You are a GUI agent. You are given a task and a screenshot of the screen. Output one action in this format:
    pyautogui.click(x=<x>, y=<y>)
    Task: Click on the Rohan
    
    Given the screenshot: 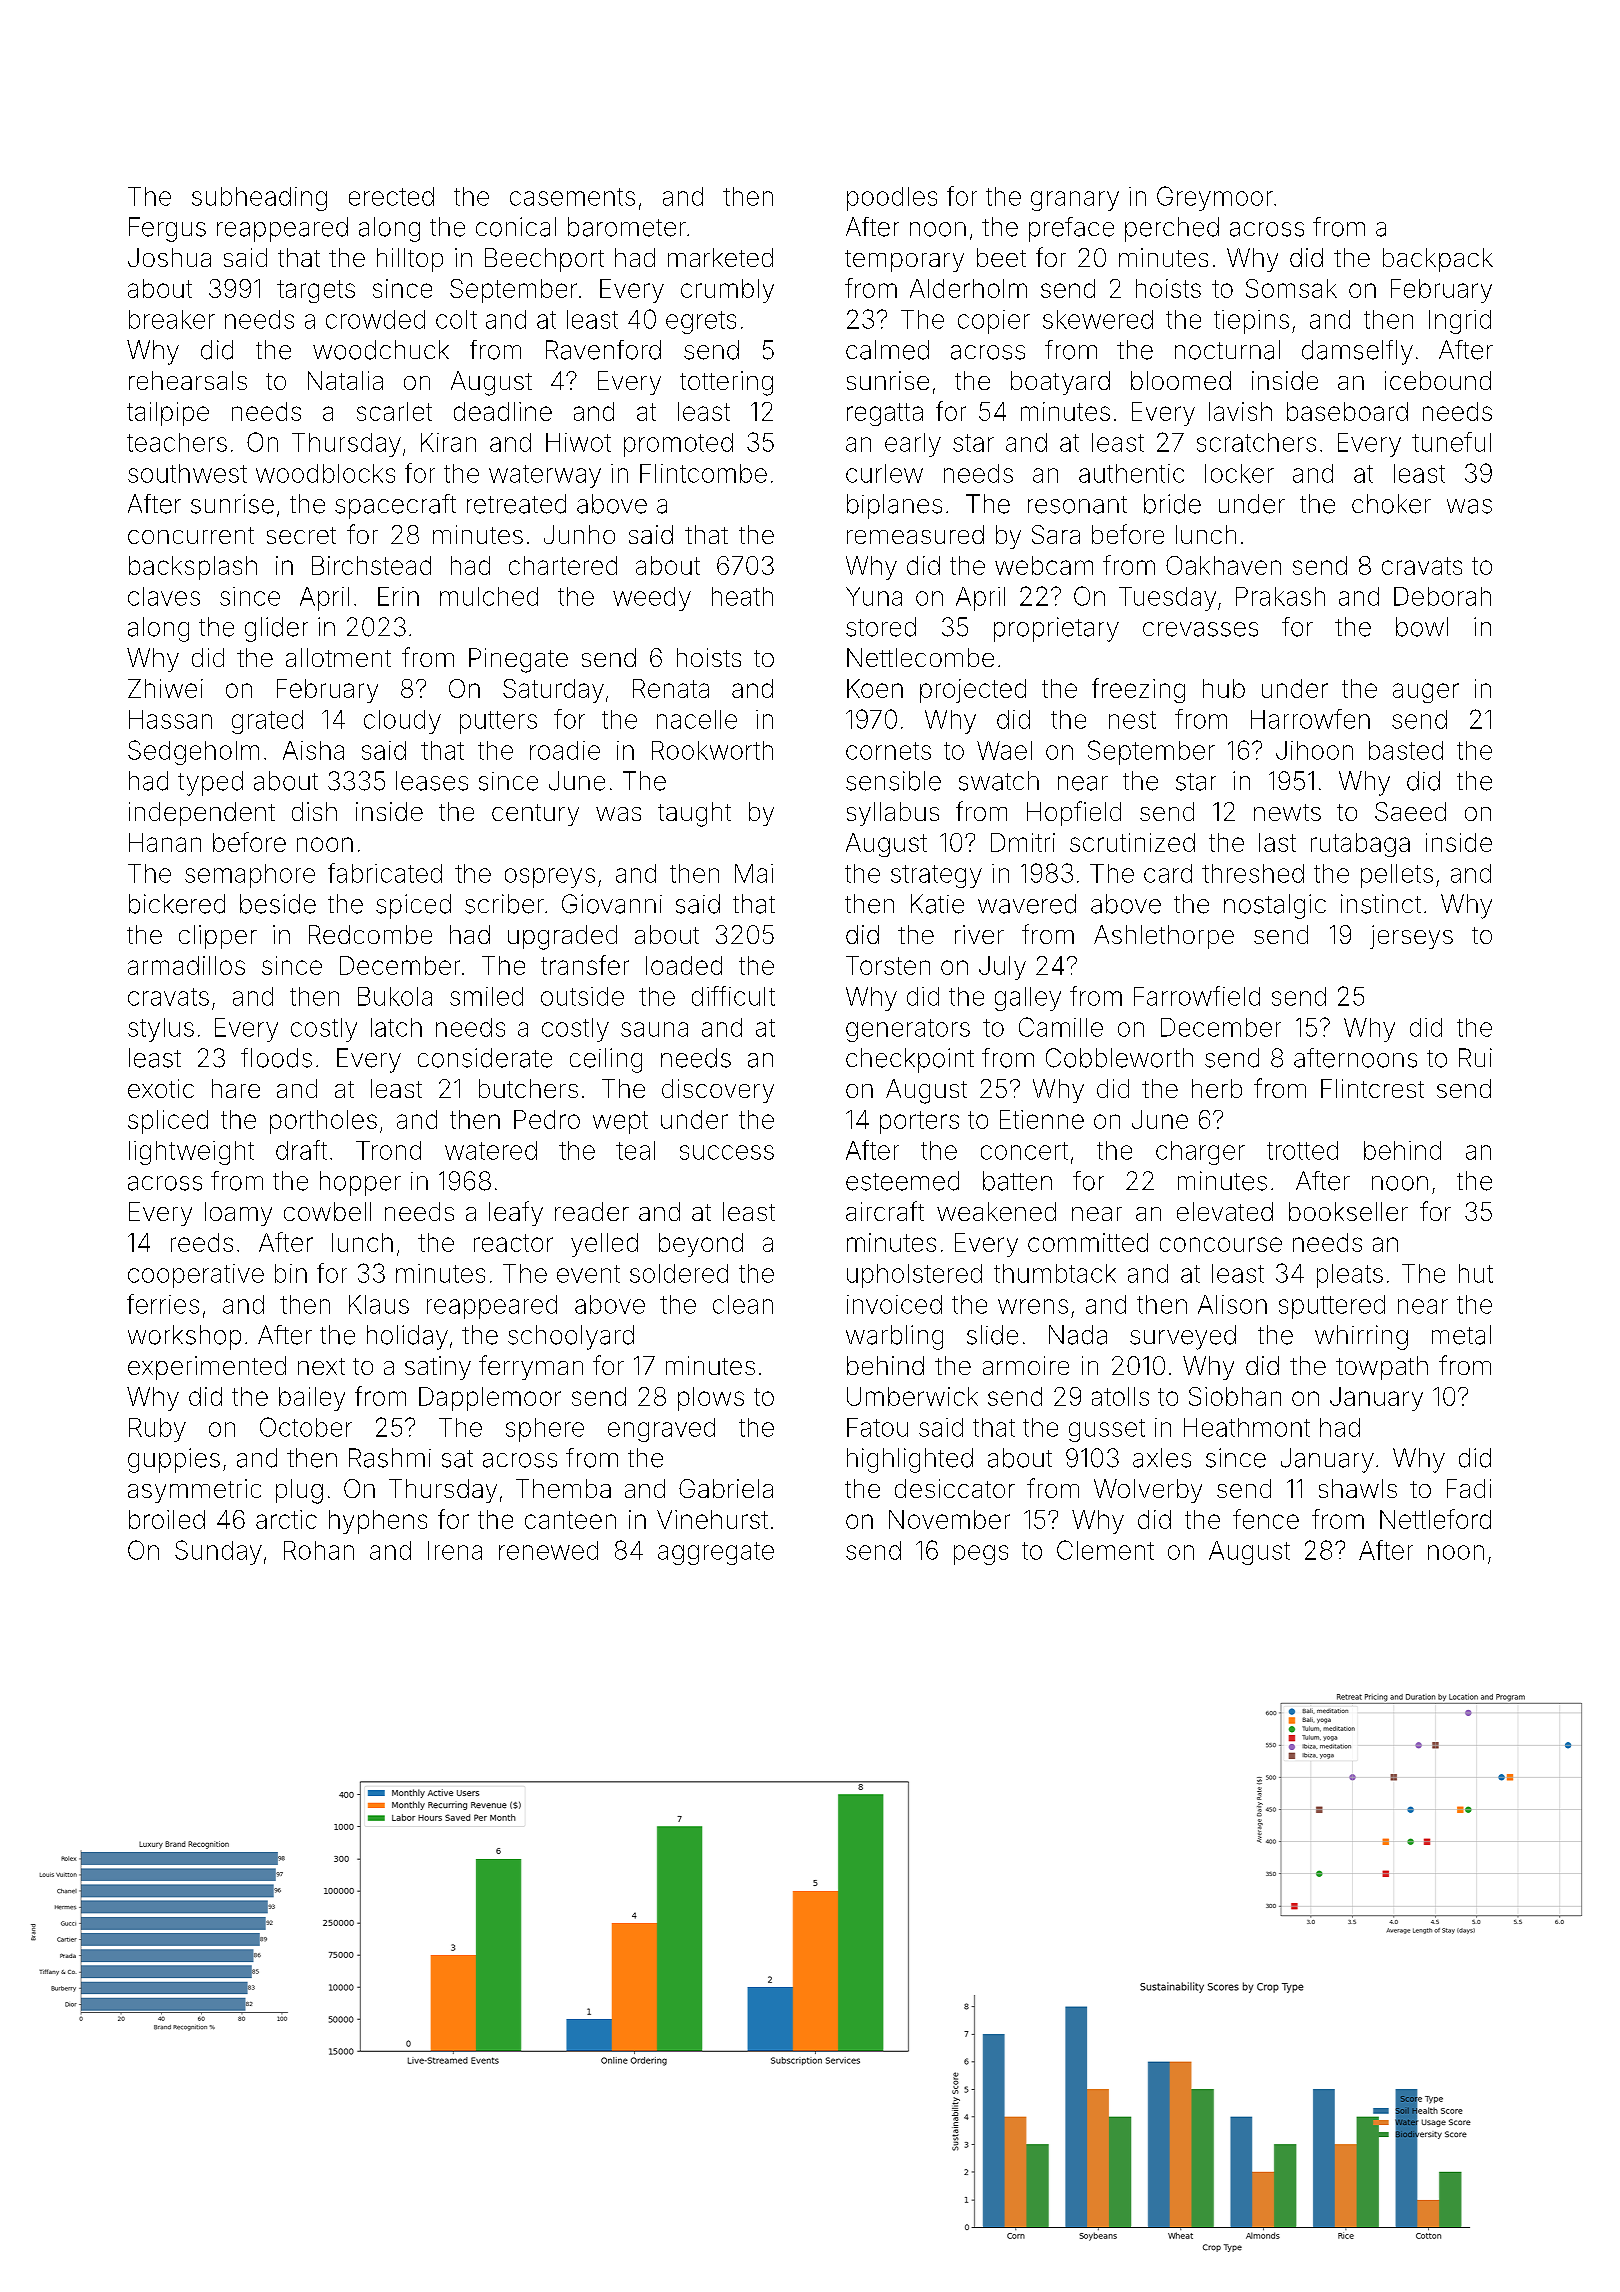 What is the action you would take?
    pyautogui.click(x=319, y=1550)
